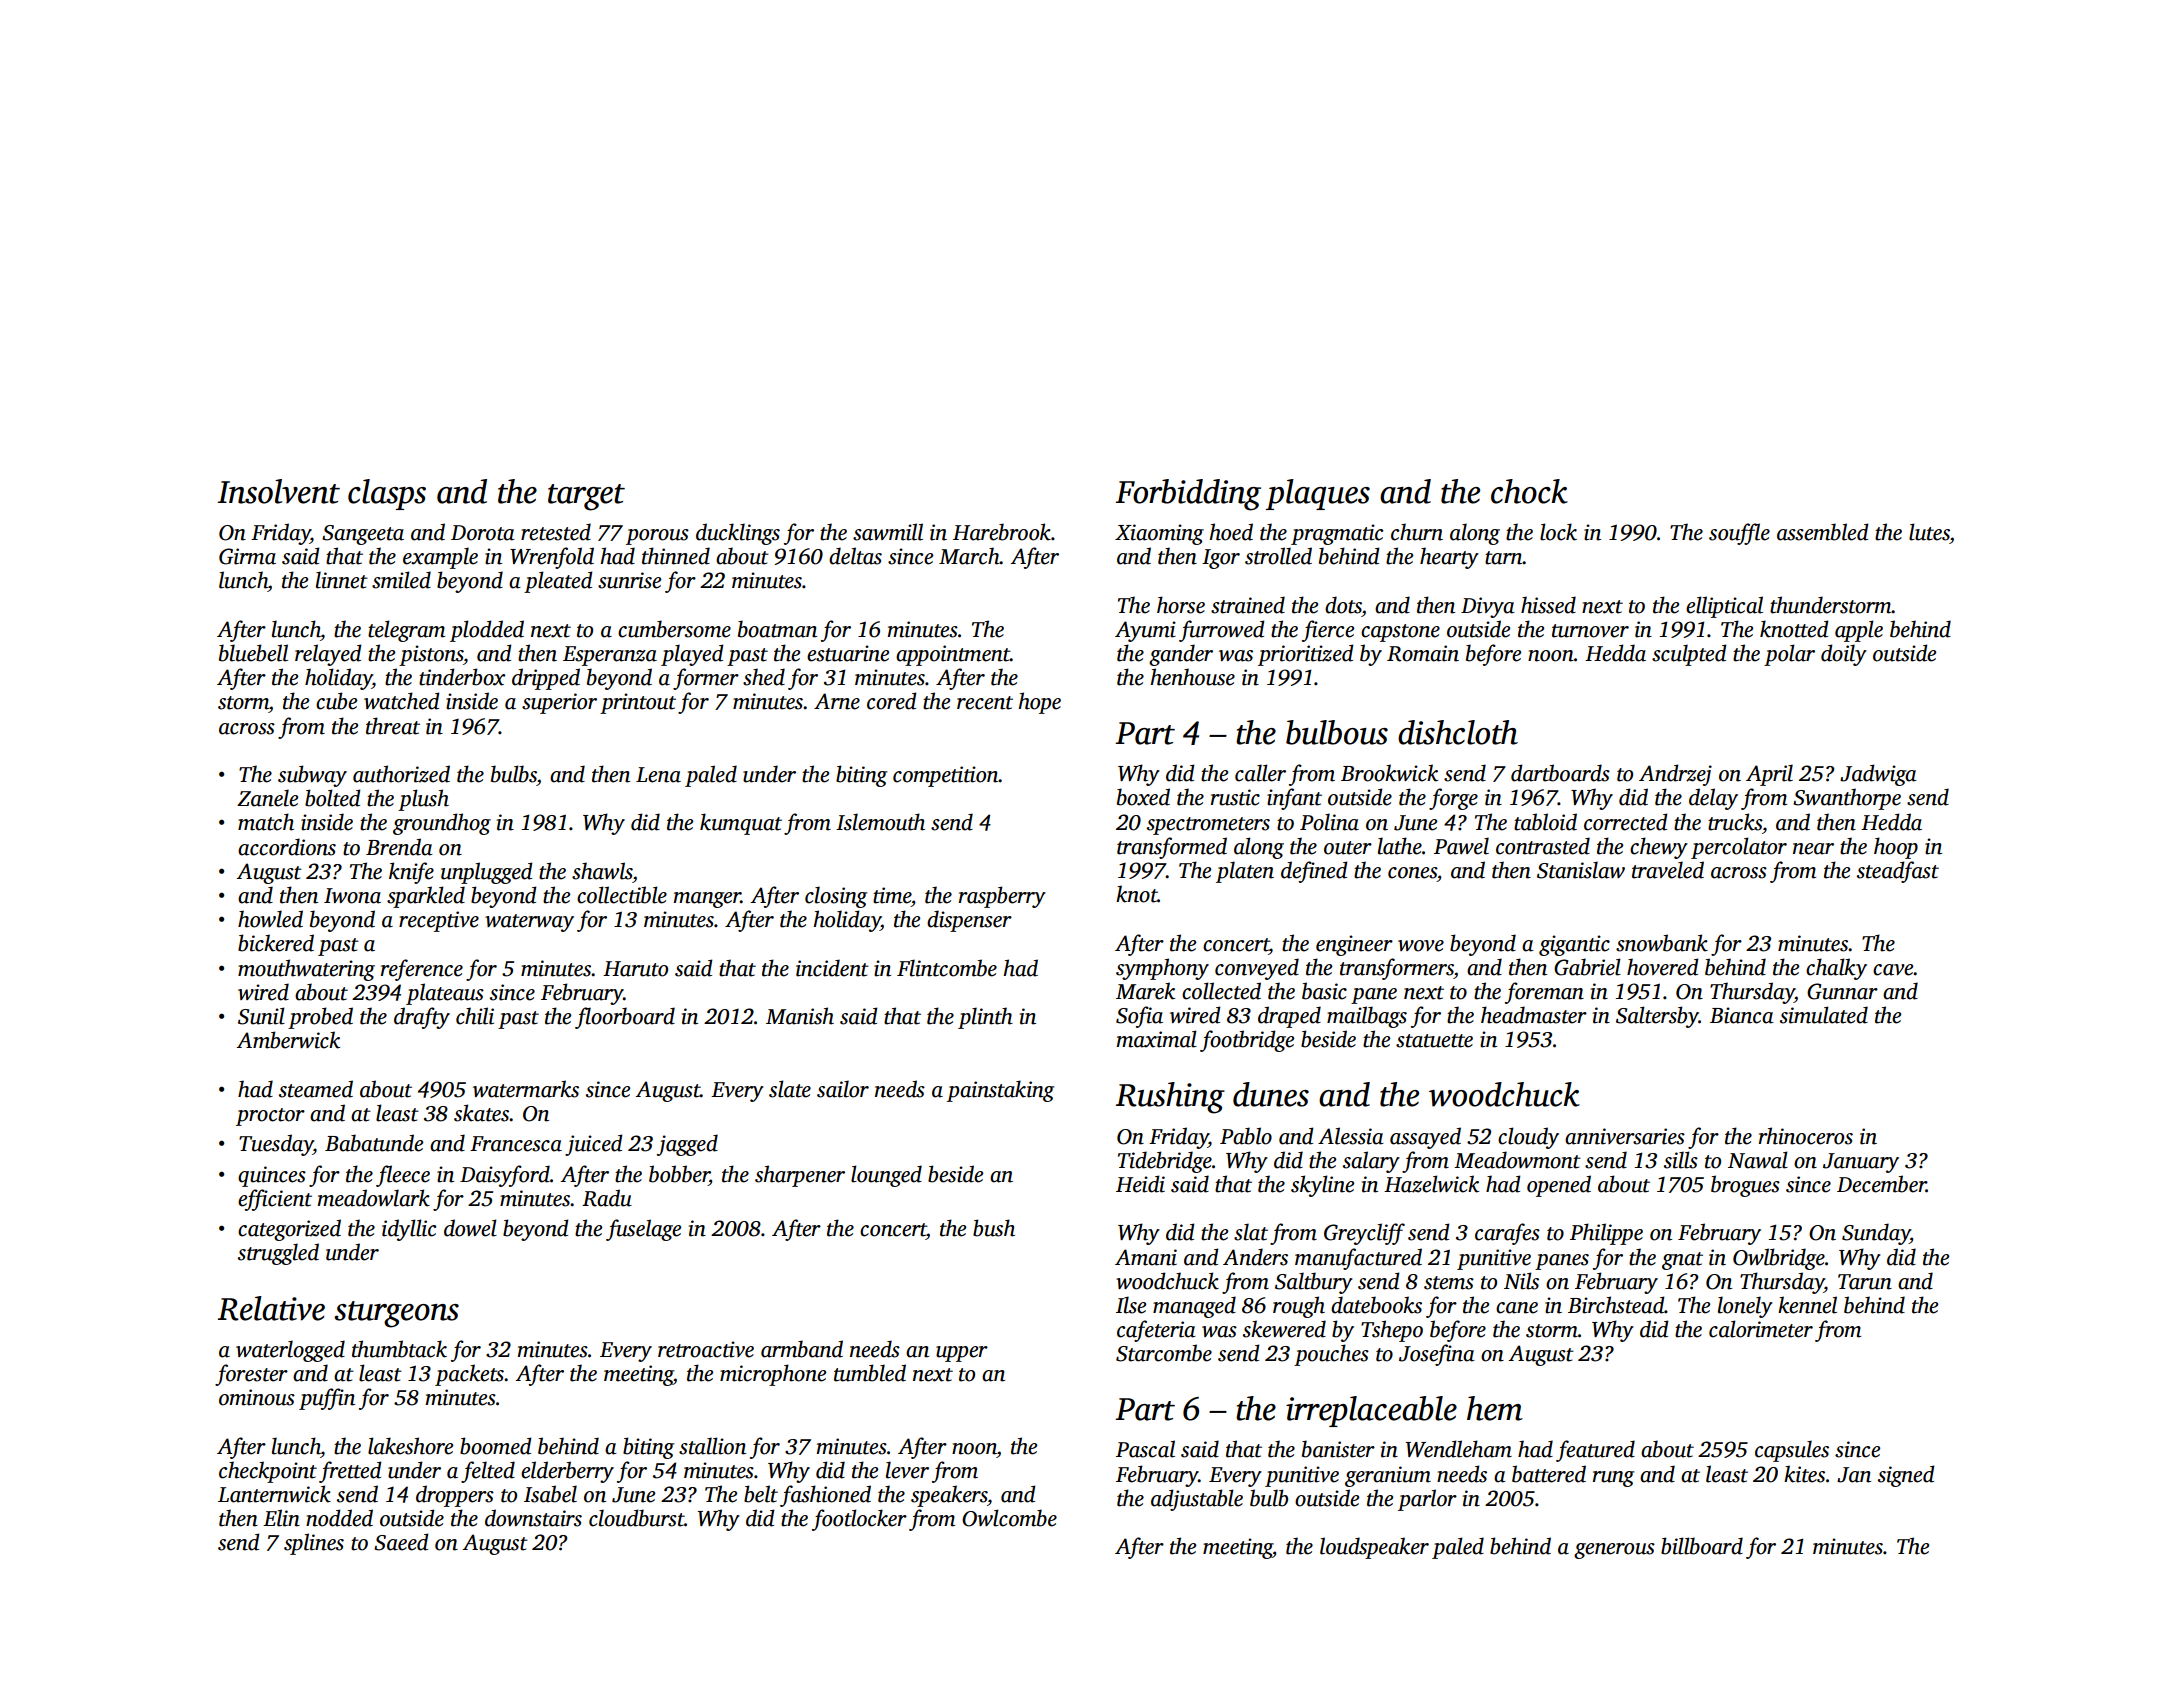  Describe the element at coordinates (1192, 677) in the screenshot. I see `henhouse` at that location.
